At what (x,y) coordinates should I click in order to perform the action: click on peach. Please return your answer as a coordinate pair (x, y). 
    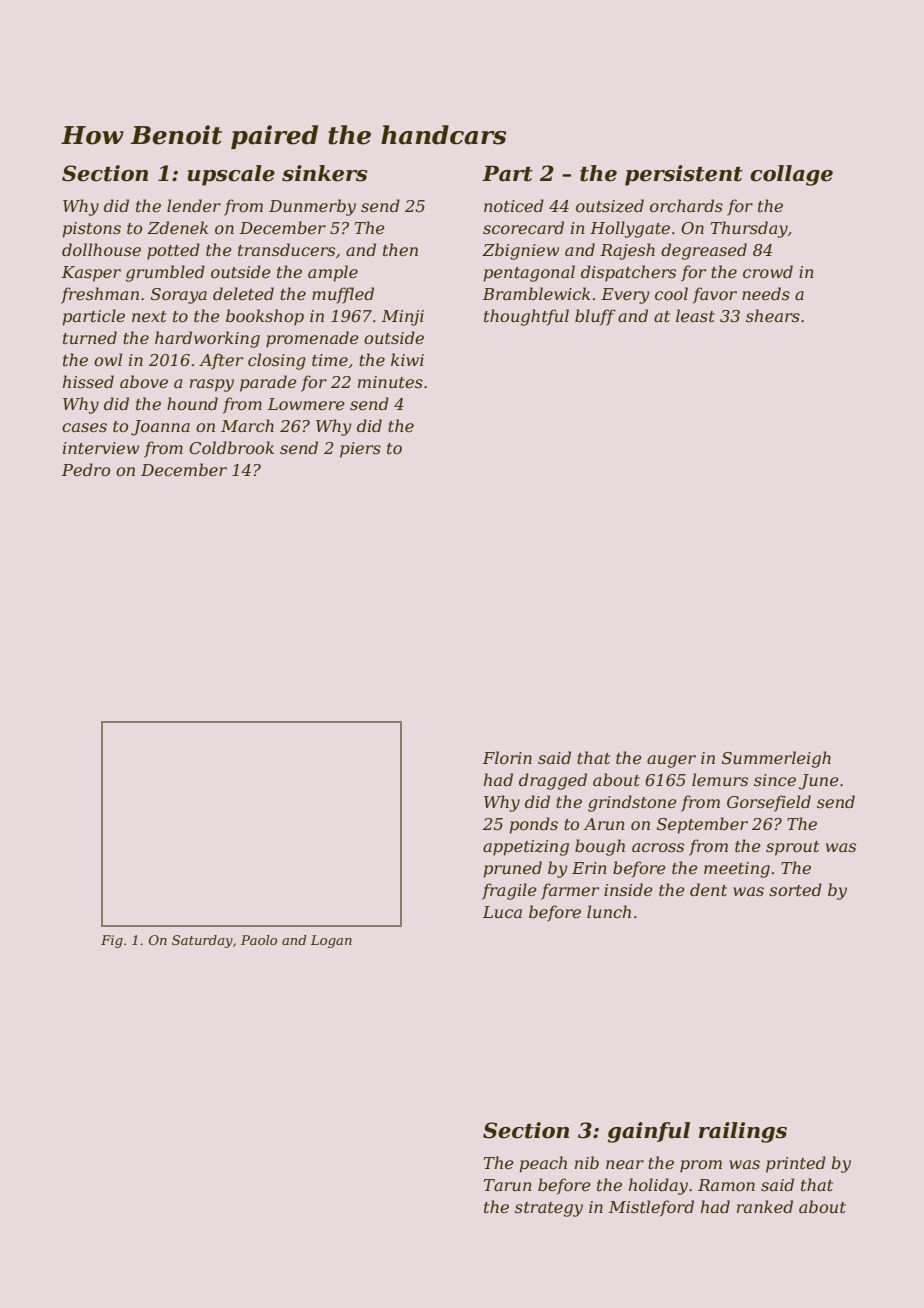
    Looking at the image, I should click on (543, 1164).
